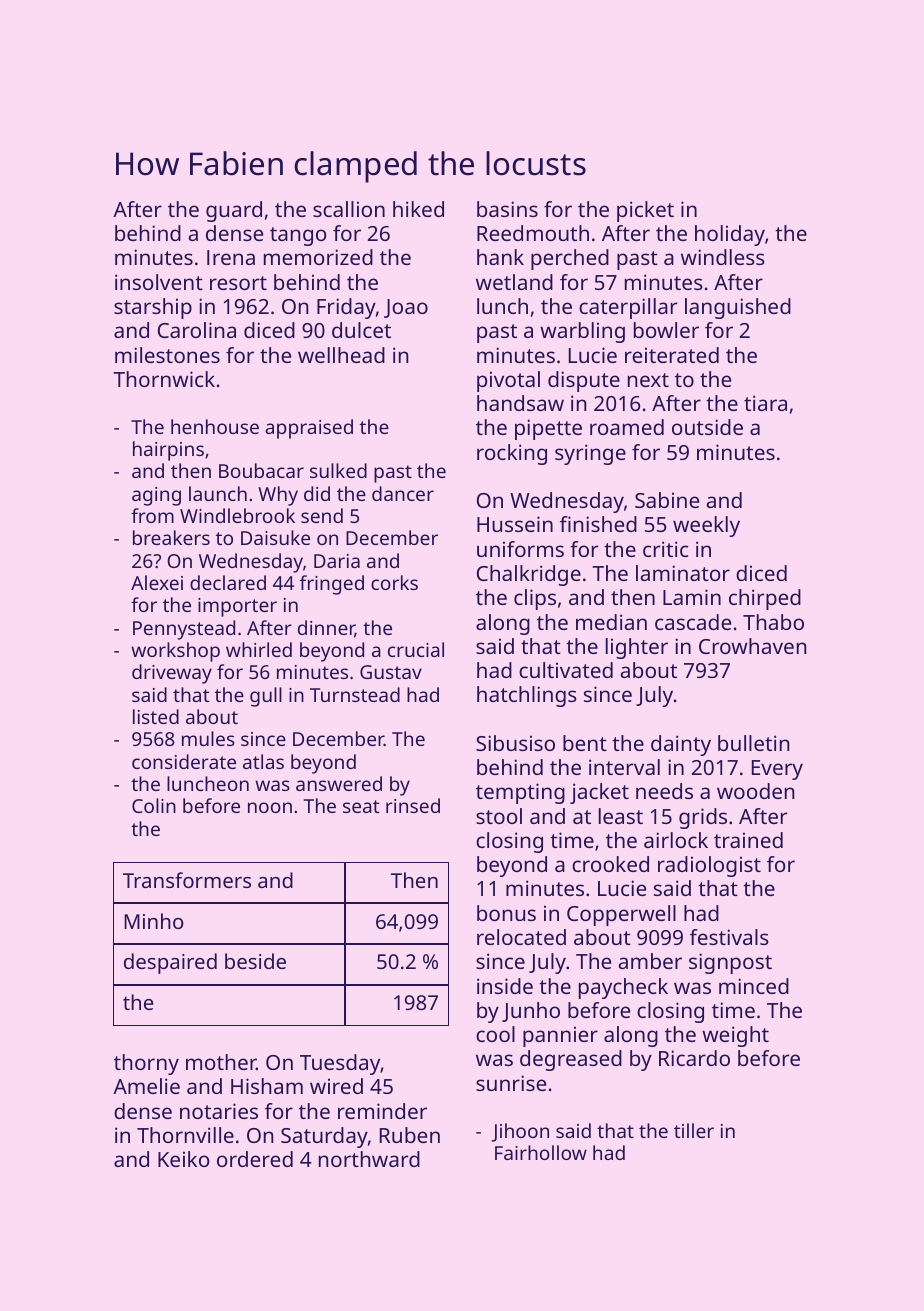  What do you see at coordinates (369, 1159) in the document?
I see `northward` at bounding box center [369, 1159].
